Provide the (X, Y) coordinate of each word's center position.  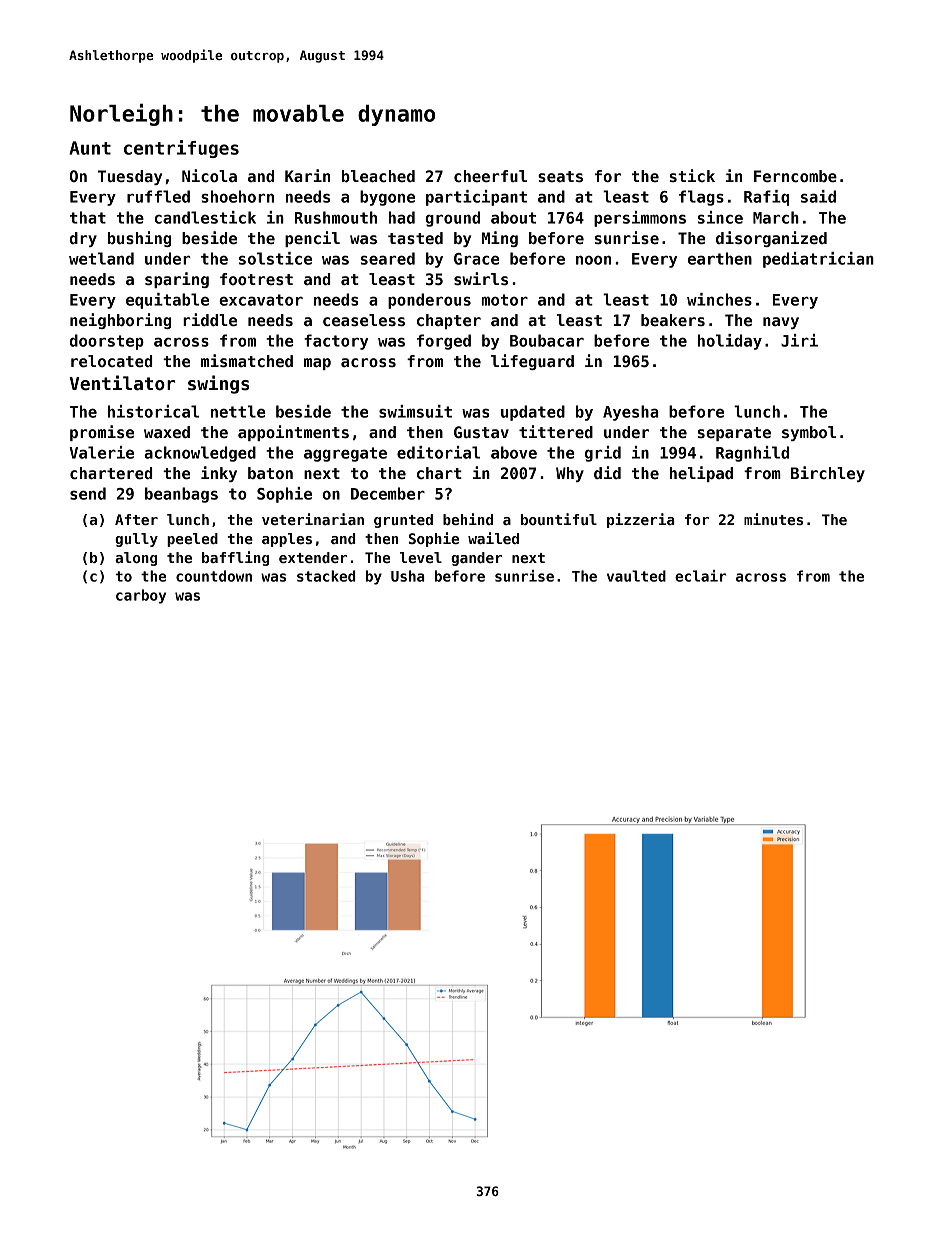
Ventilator (122, 383)
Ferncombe (795, 176)
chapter (449, 321)
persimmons (640, 219)
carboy (141, 596)
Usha (408, 576)
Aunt (90, 148)
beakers (673, 320)
